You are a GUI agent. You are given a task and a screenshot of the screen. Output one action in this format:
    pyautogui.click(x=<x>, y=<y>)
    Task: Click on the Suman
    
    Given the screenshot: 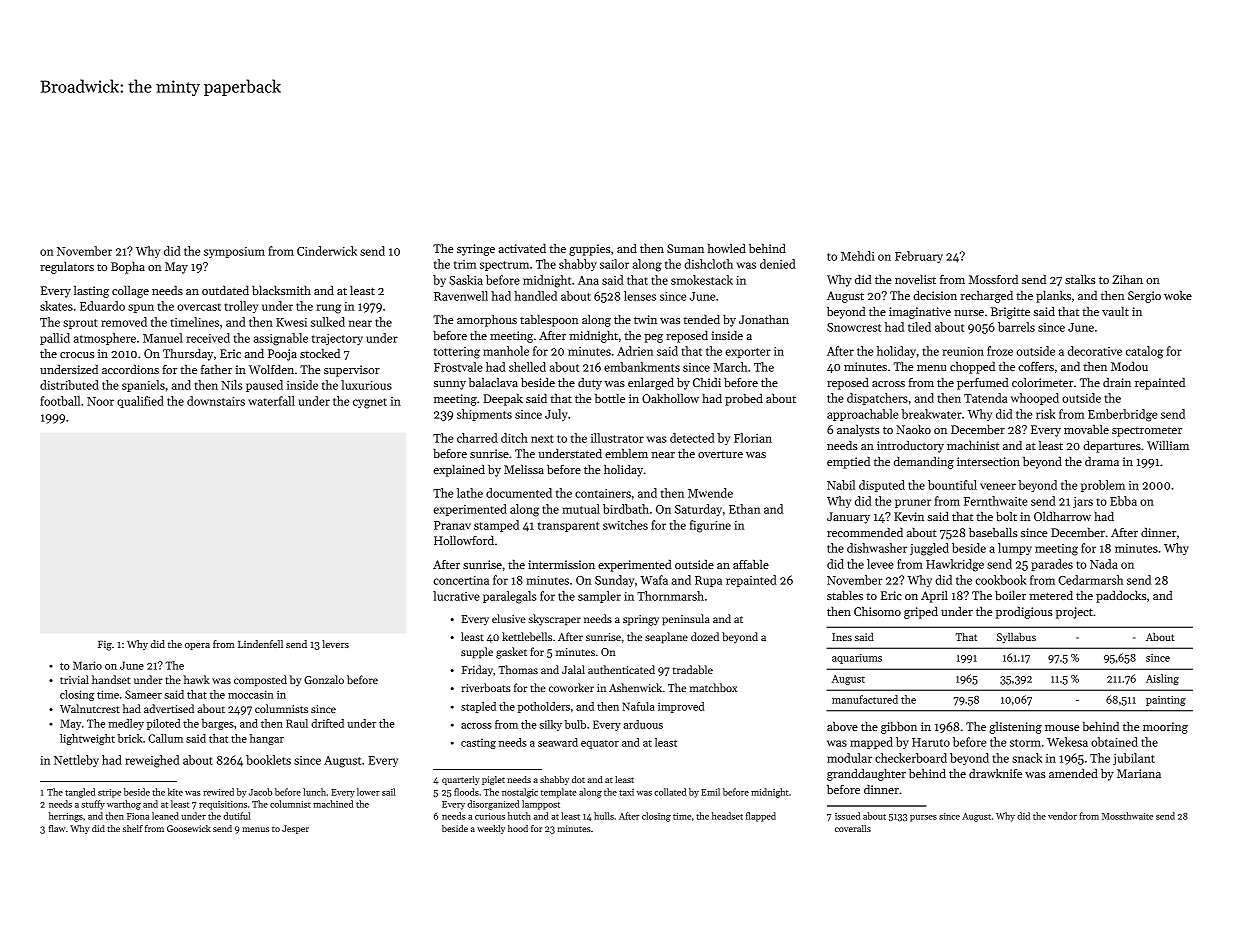 What is the action you would take?
    pyautogui.click(x=685, y=248)
